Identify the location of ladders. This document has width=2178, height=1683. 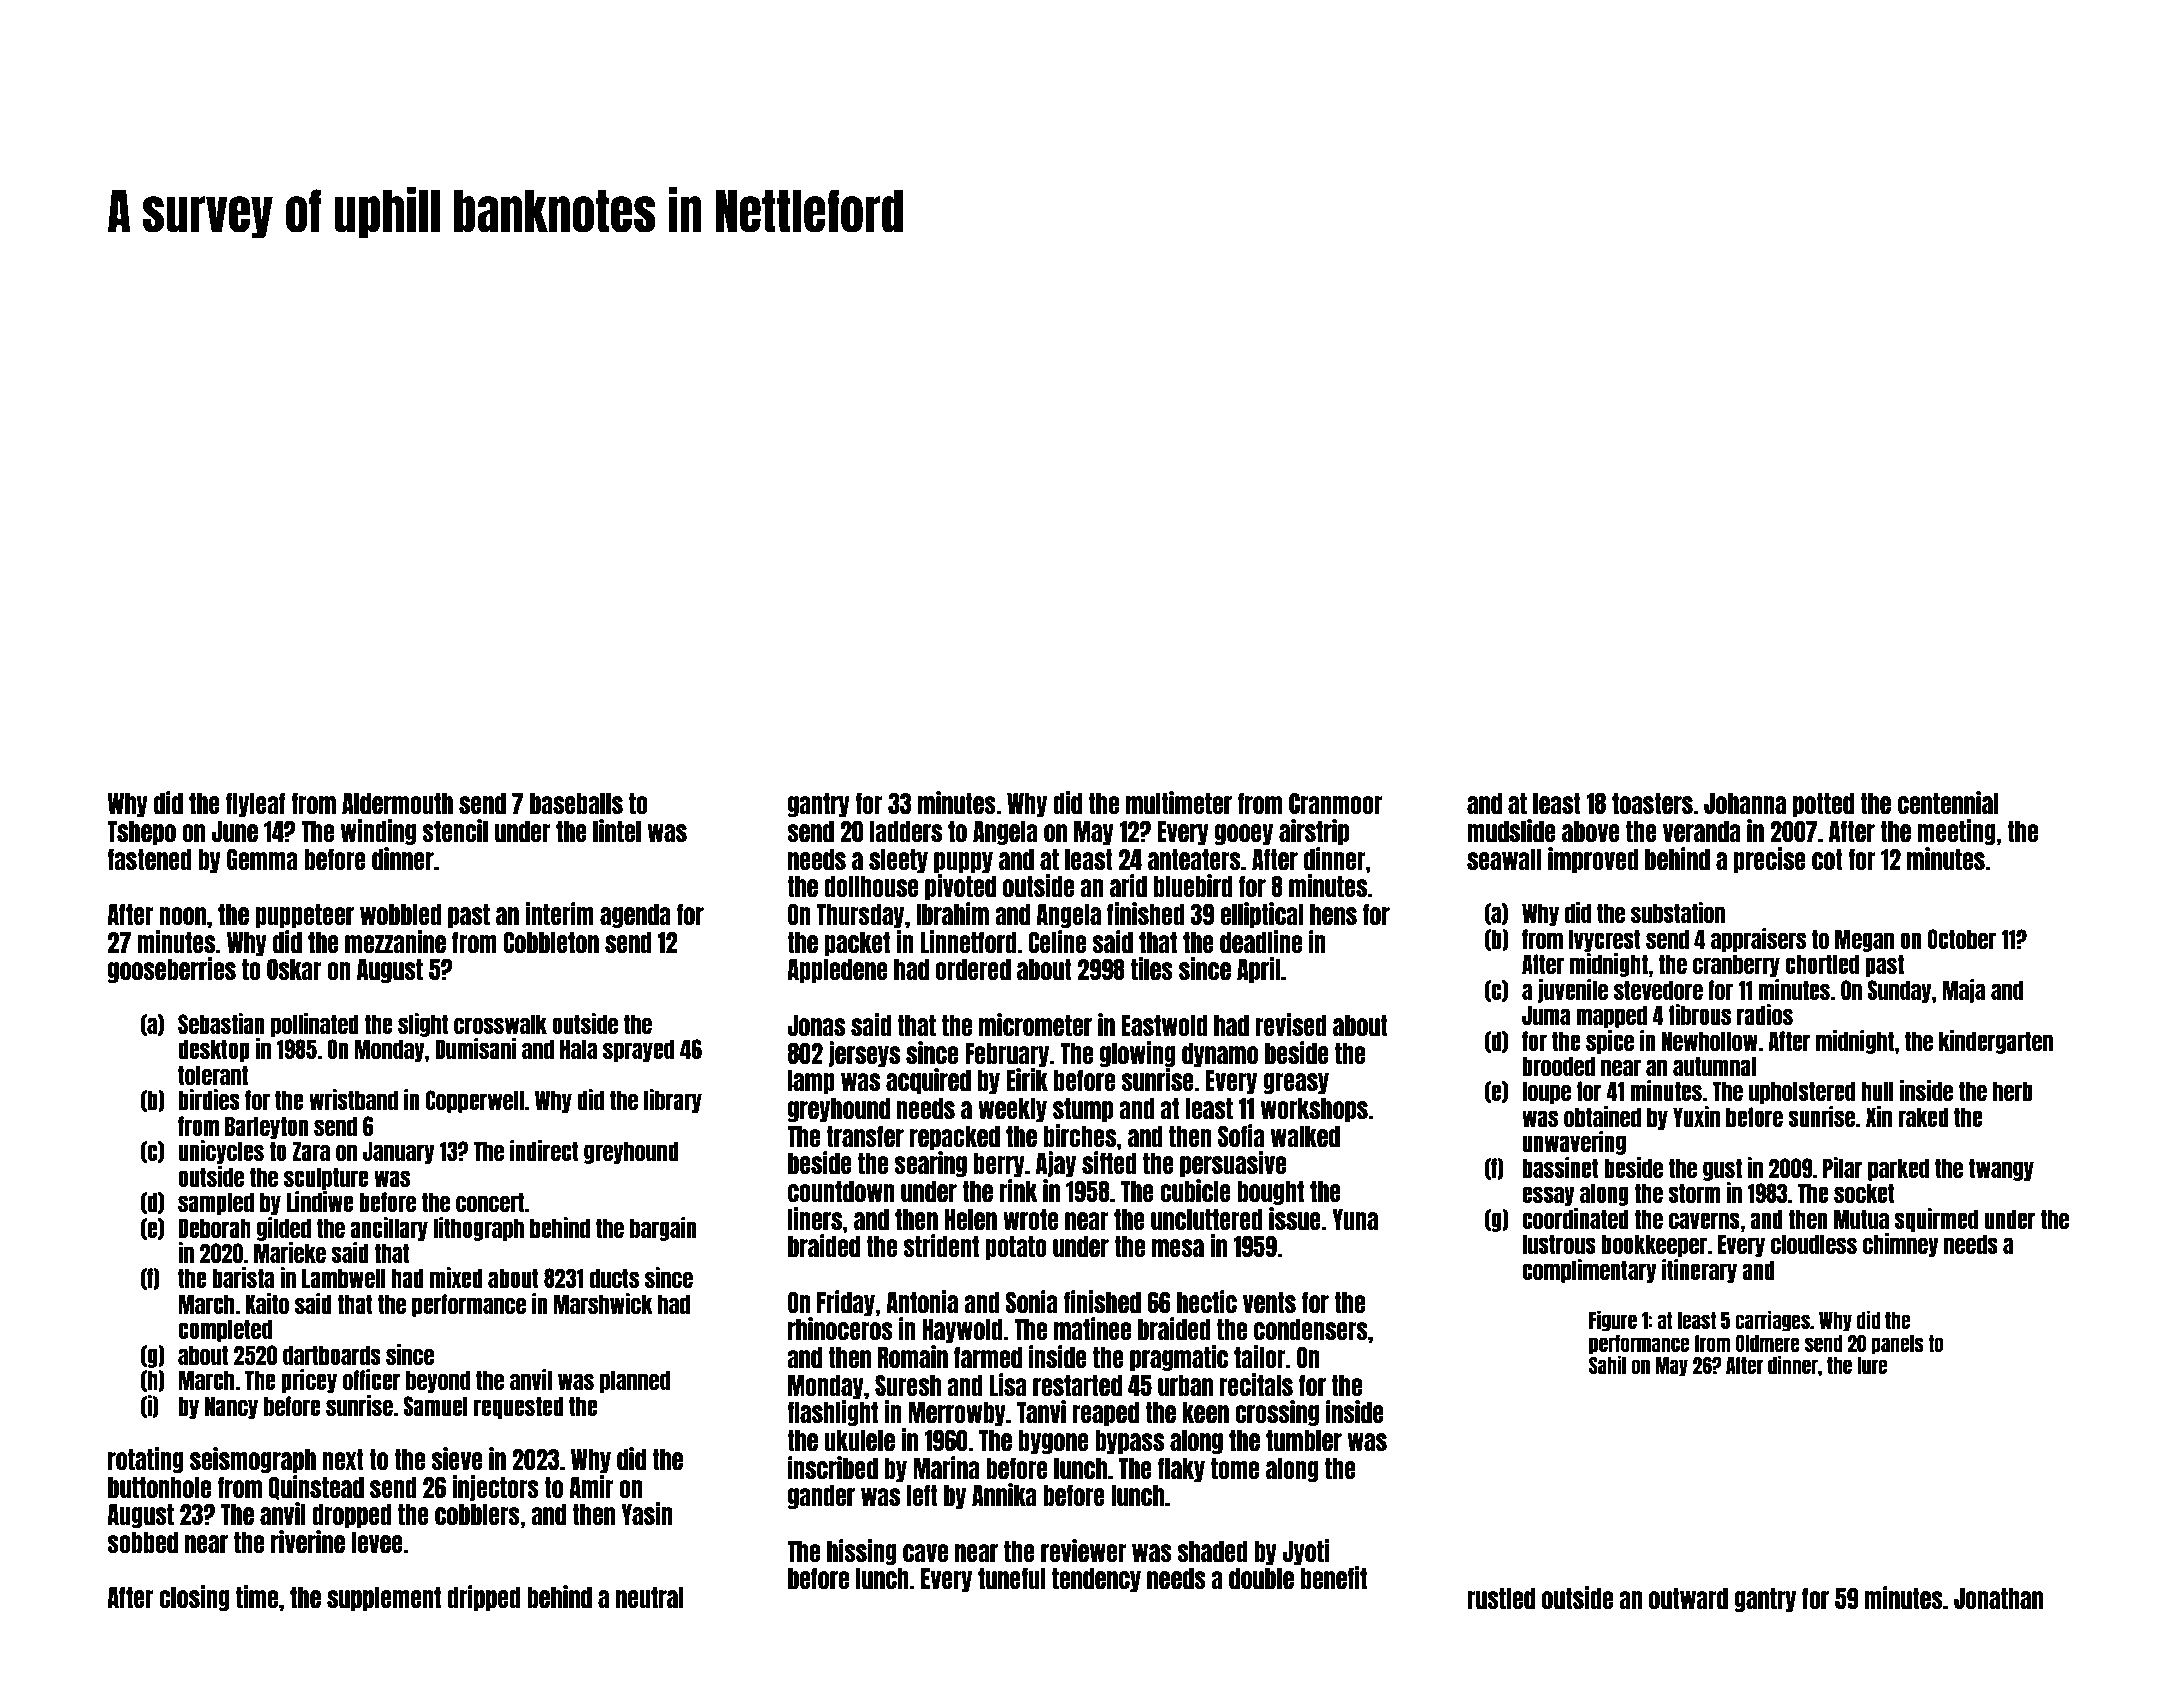
(906, 831).
